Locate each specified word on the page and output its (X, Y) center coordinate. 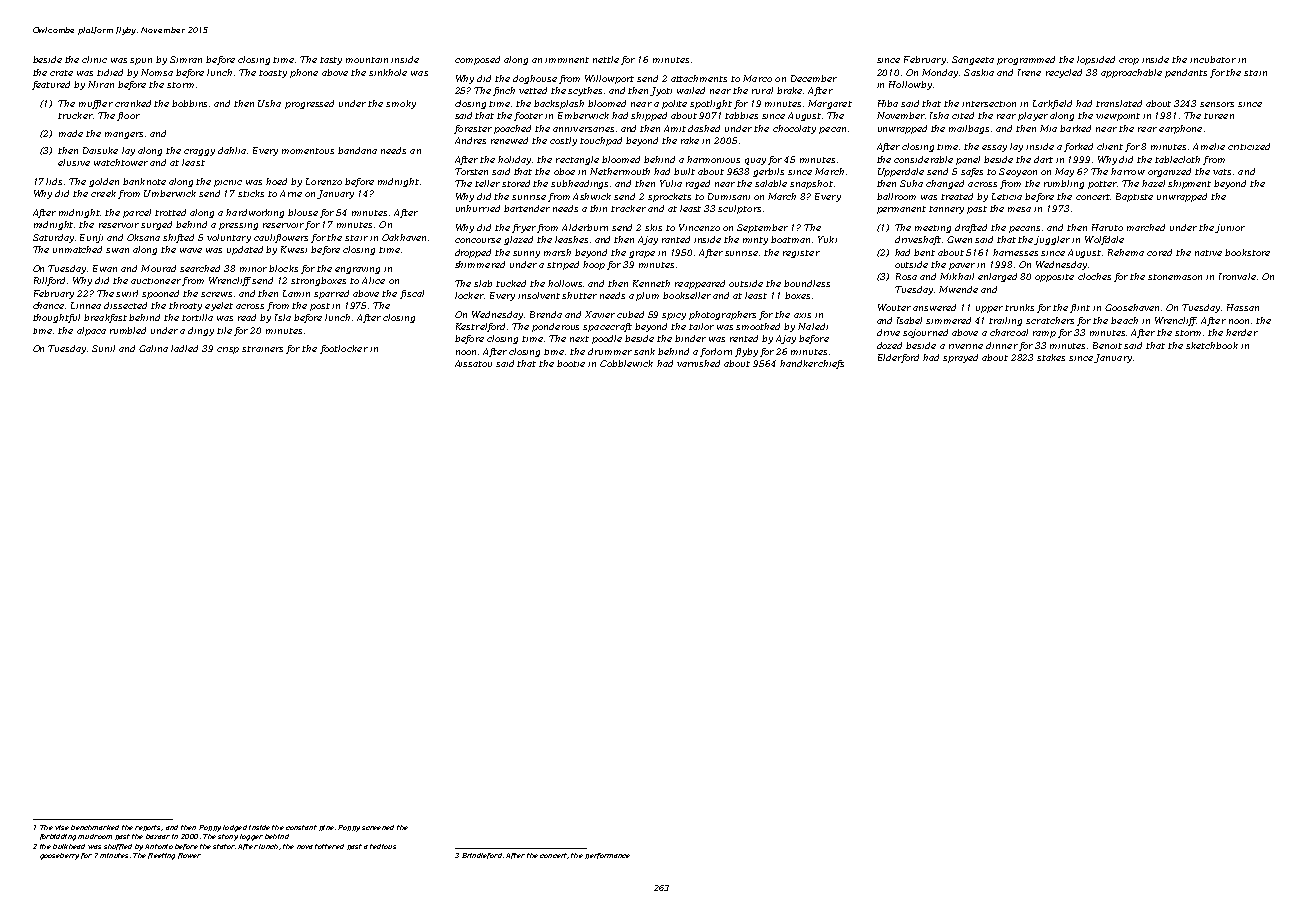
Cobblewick (626, 363)
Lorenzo (324, 181)
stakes (1051, 357)
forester (473, 129)
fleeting (161, 856)
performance (607, 856)
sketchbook (1212, 345)
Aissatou (473, 363)
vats (1222, 172)
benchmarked (95, 827)
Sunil (103, 348)
